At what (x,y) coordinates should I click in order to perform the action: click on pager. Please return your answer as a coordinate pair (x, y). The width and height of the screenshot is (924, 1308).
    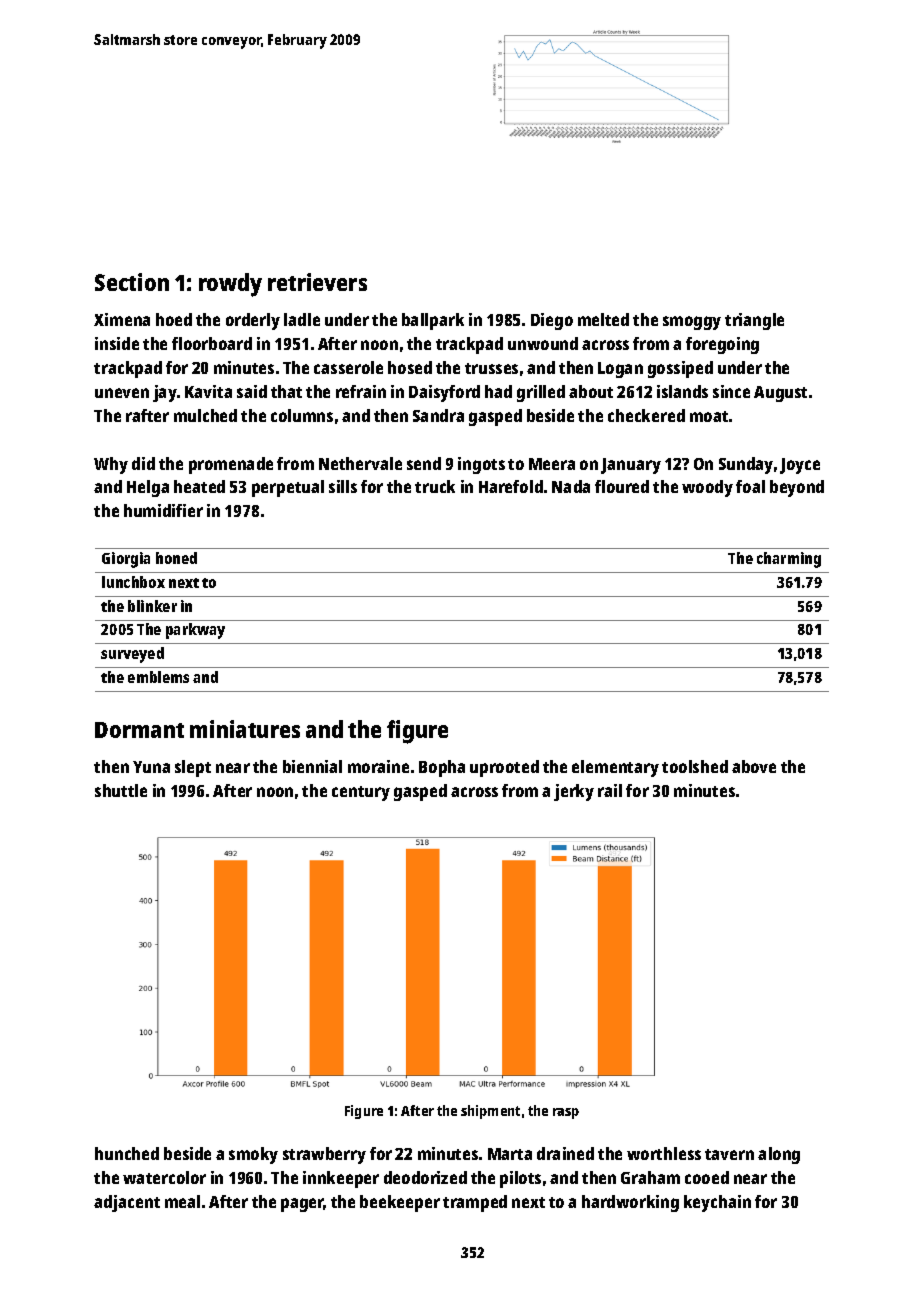
    Looking at the image, I should click on (302, 1205).
